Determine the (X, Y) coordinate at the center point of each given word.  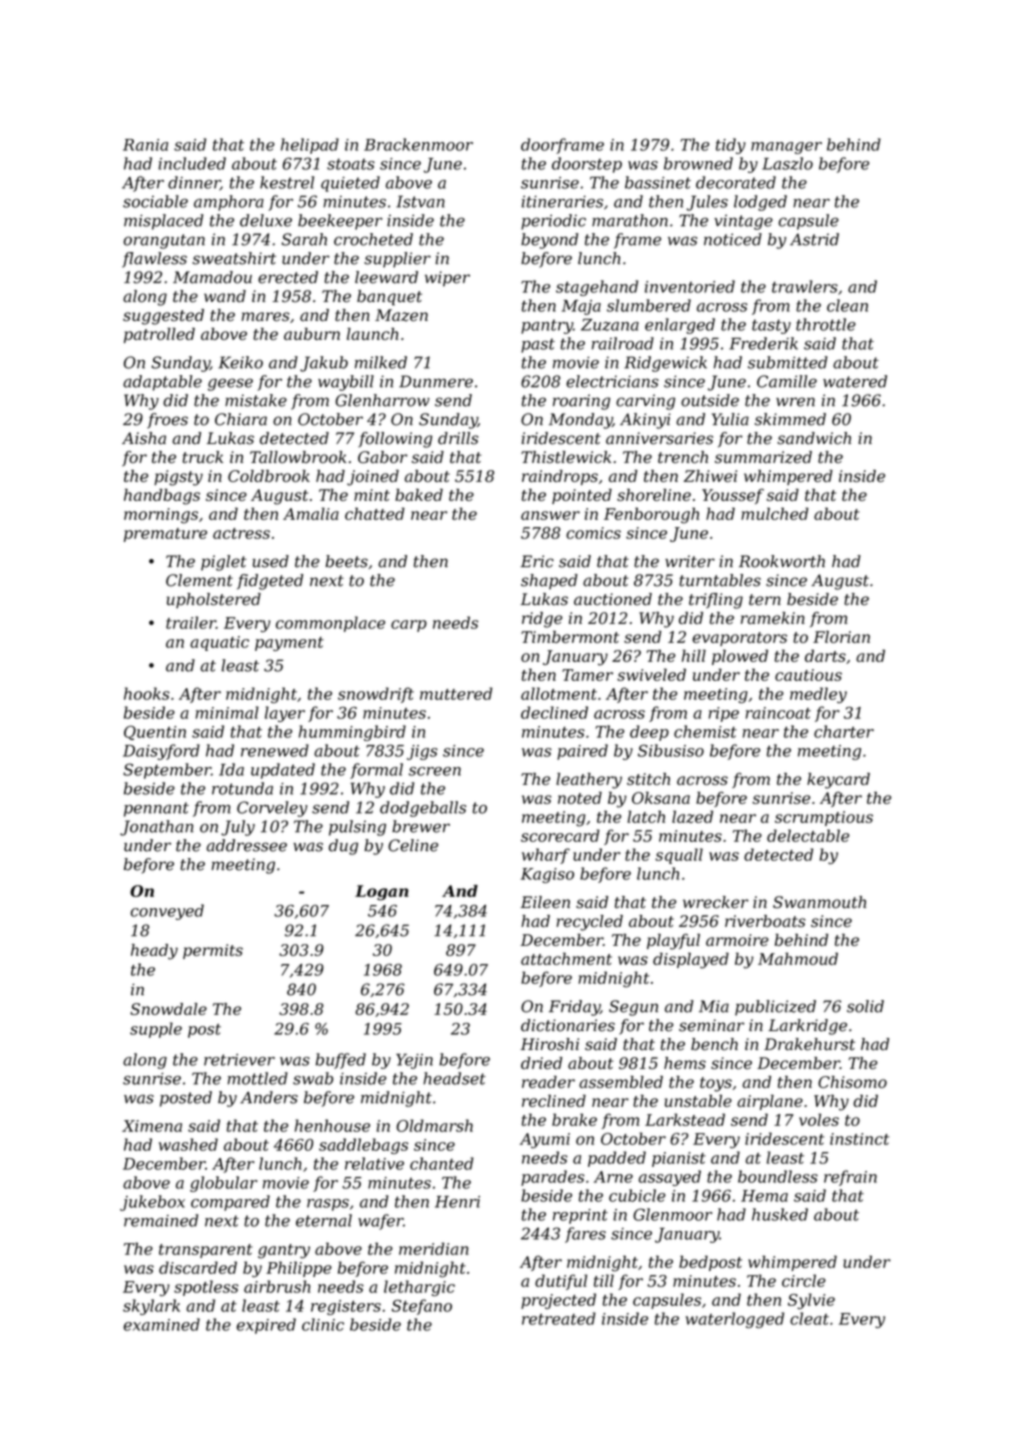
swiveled (651, 674)
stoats (351, 164)
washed (188, 1144)
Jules (707, 203)
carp (409, 626)
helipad (310, 146)
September (167, 771)
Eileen (545, 902)
